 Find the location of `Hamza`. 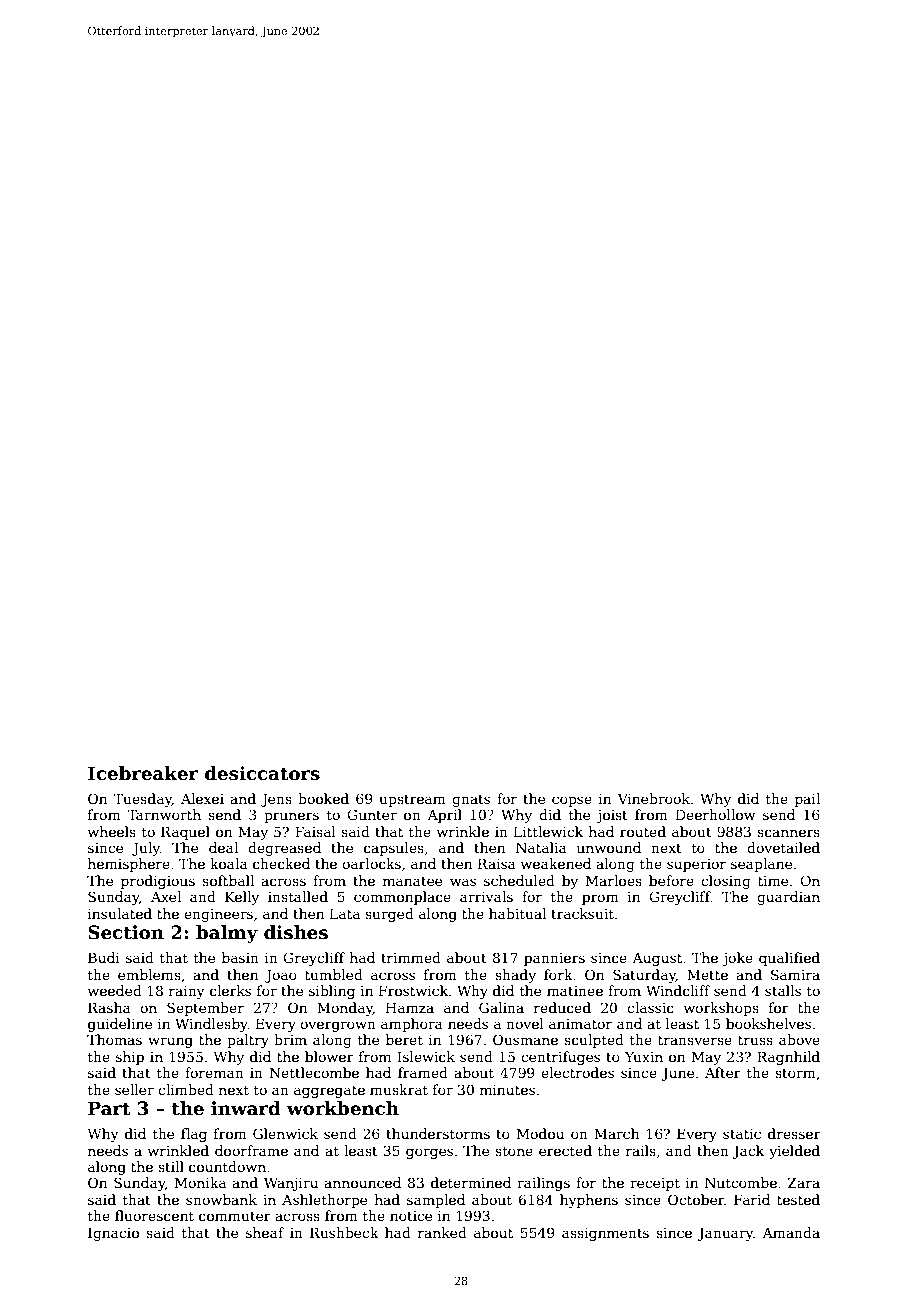

Hamza is located at coordinates (410, 1007).
